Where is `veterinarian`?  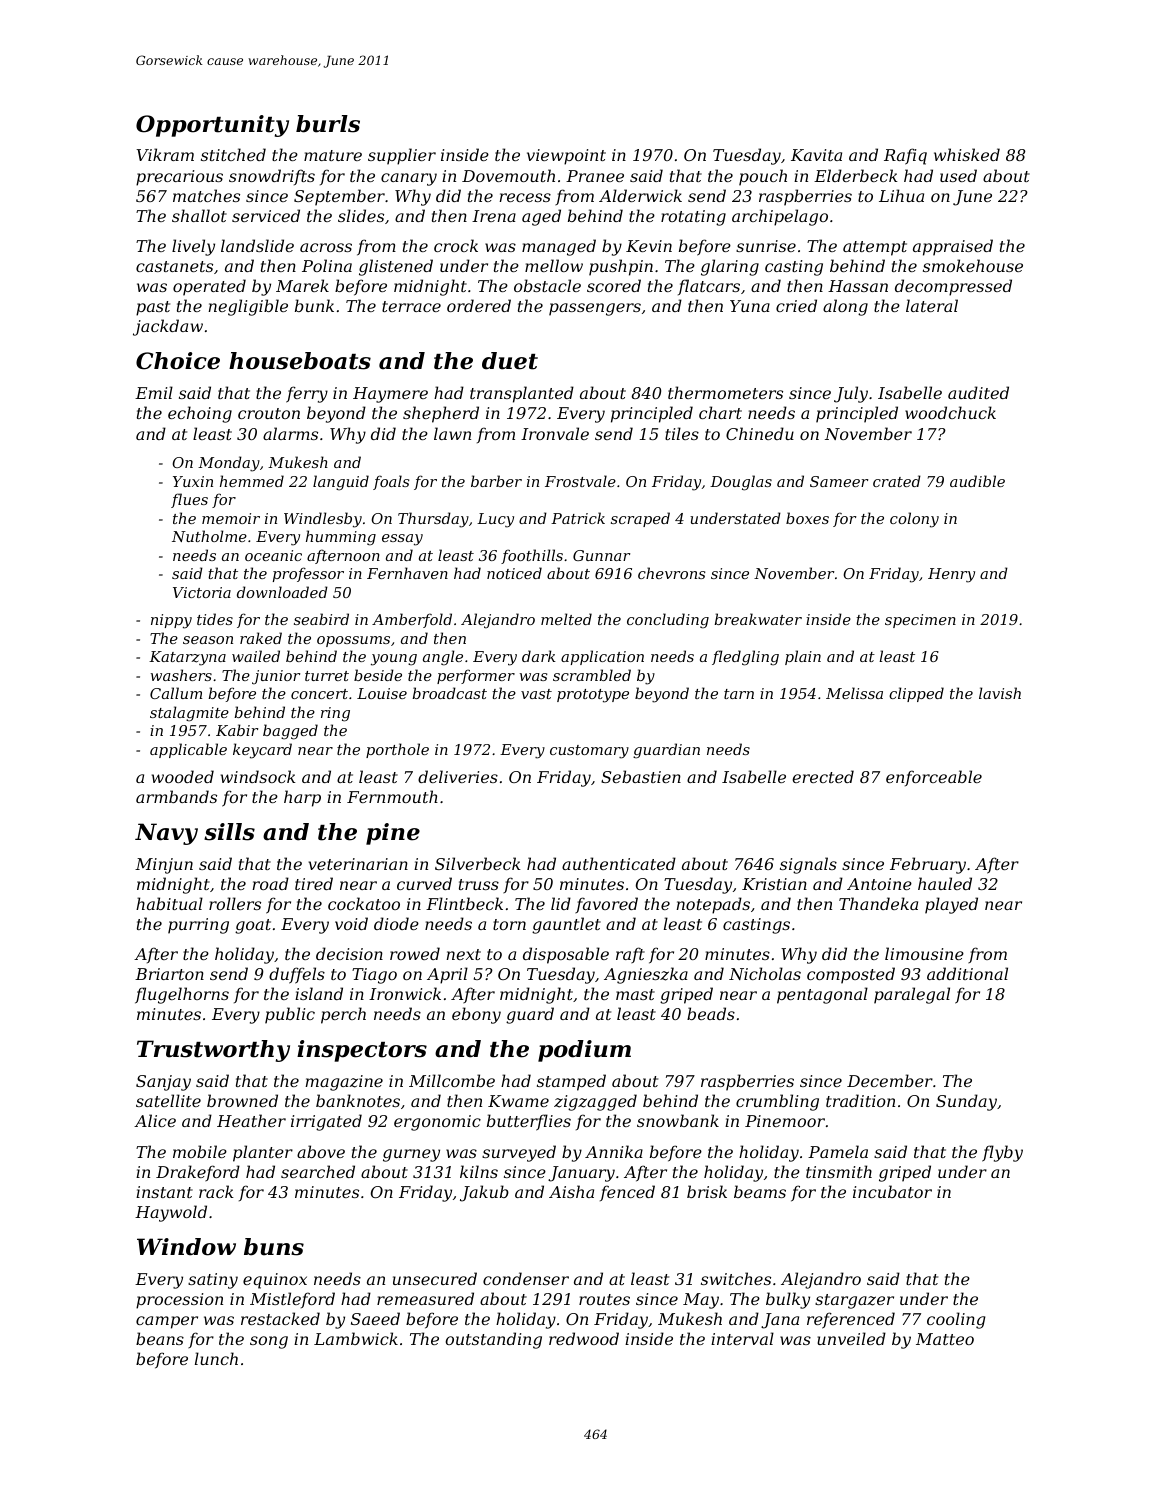 veterinarian is located at coordinates (358, 864).
